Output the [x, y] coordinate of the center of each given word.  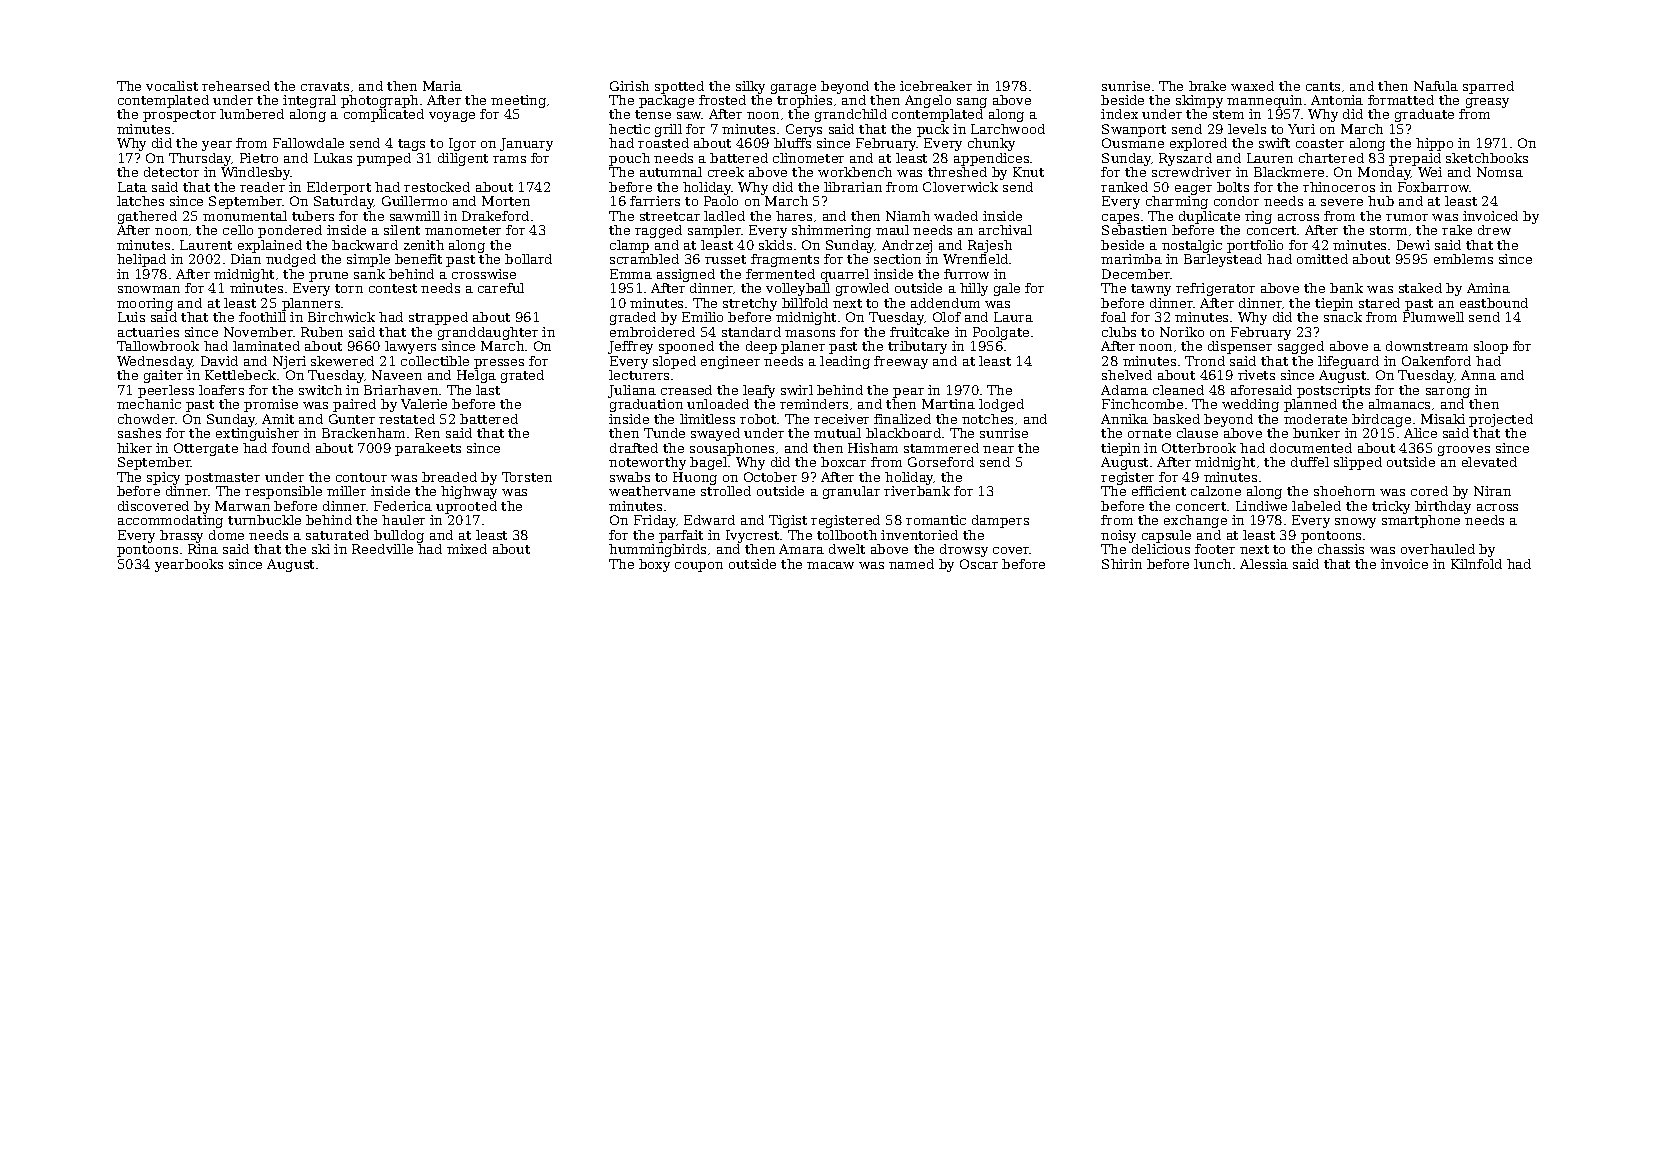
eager [1193, 190]
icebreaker [936, 86]
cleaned [1178, 390]
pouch [629, 159]
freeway [901, 362]
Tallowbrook [158, 346]
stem [1228, 114]
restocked [437, 187]
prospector [179, 116]
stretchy [750, 304]
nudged [291, 260]
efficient [1159, 491]
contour [361, 477]
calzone [1216, 491]
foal [1113, 317]
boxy [654, 565]
